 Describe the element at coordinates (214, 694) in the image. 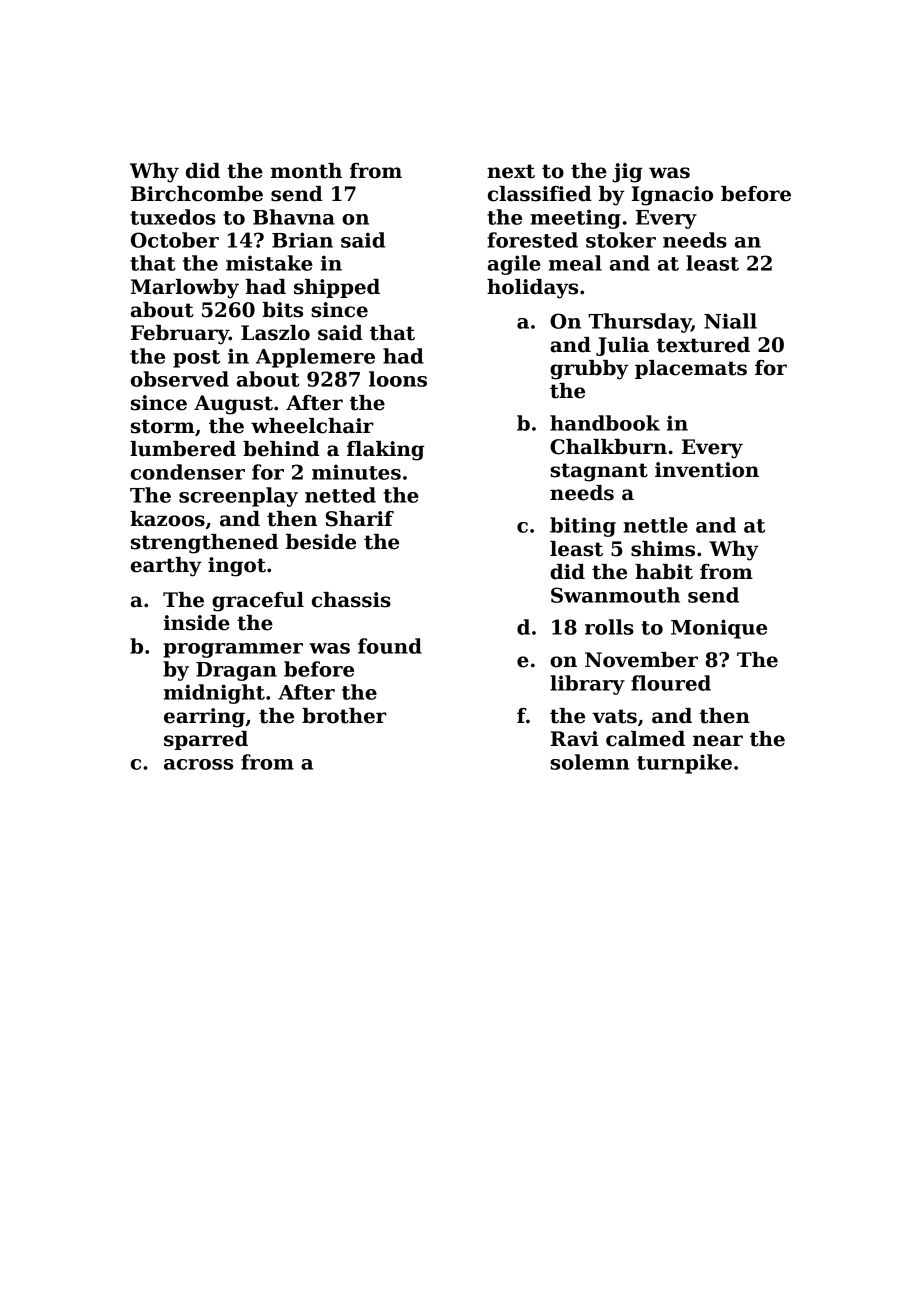

I see `midnight` at that location.
